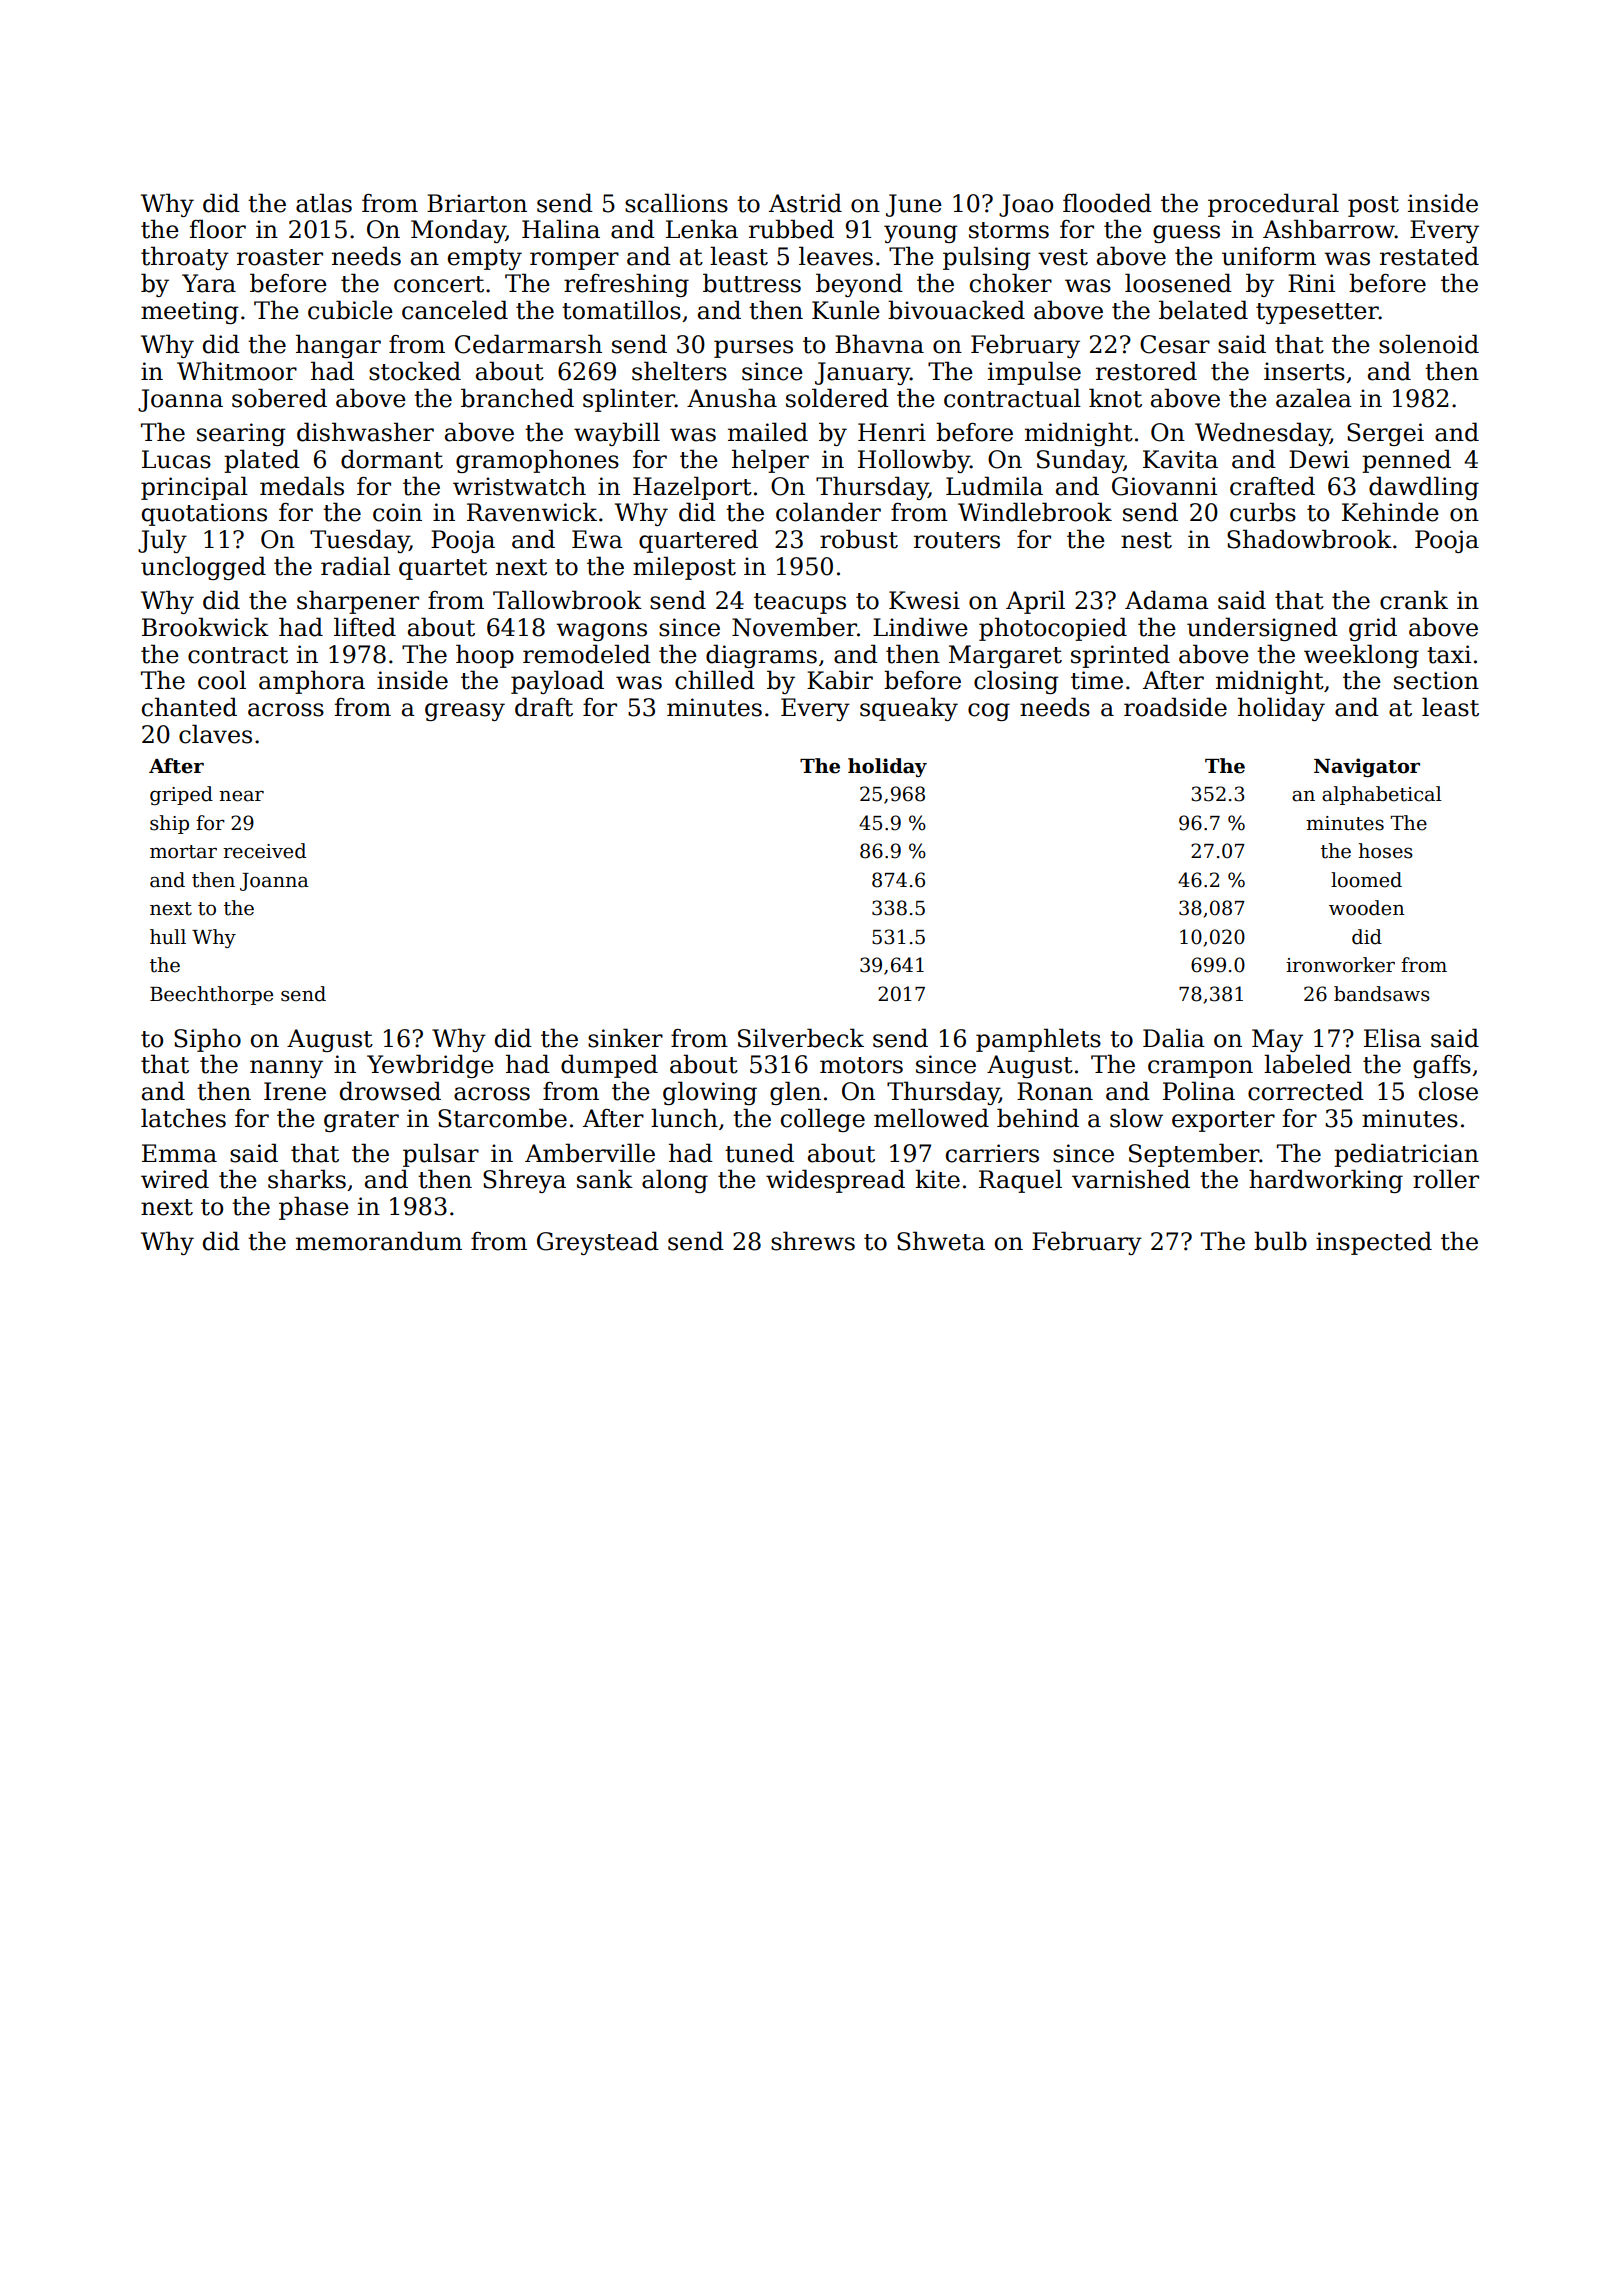 This screenshot has width=1620, height=2292. Describe the element at coordinates (909, 709) in the screenshot. I see `squeaky` at that location.
